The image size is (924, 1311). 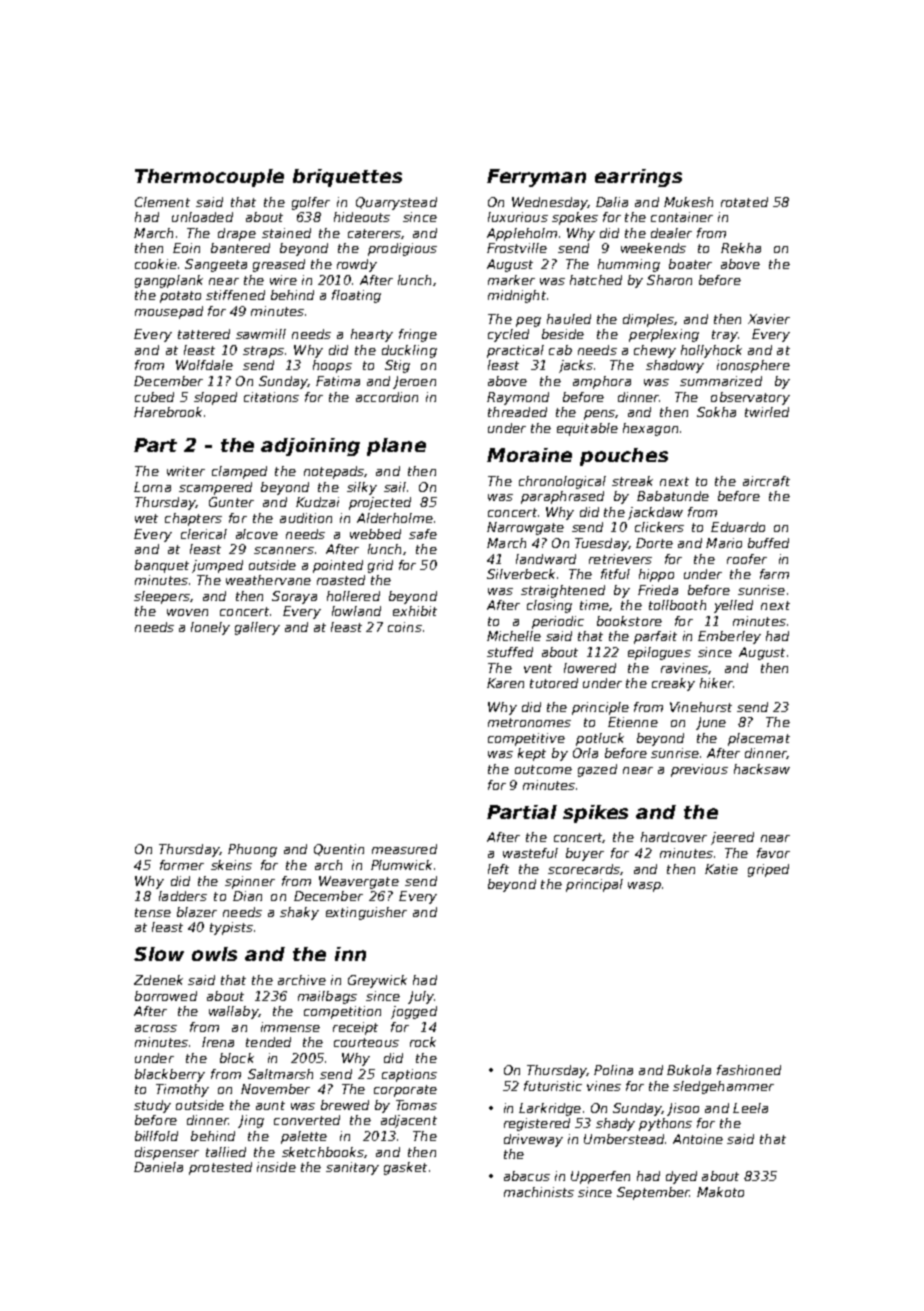 What do you see at coordinates (653, 1193) in the screenshot?
I see `September` at bounding box center [653, 1193].
